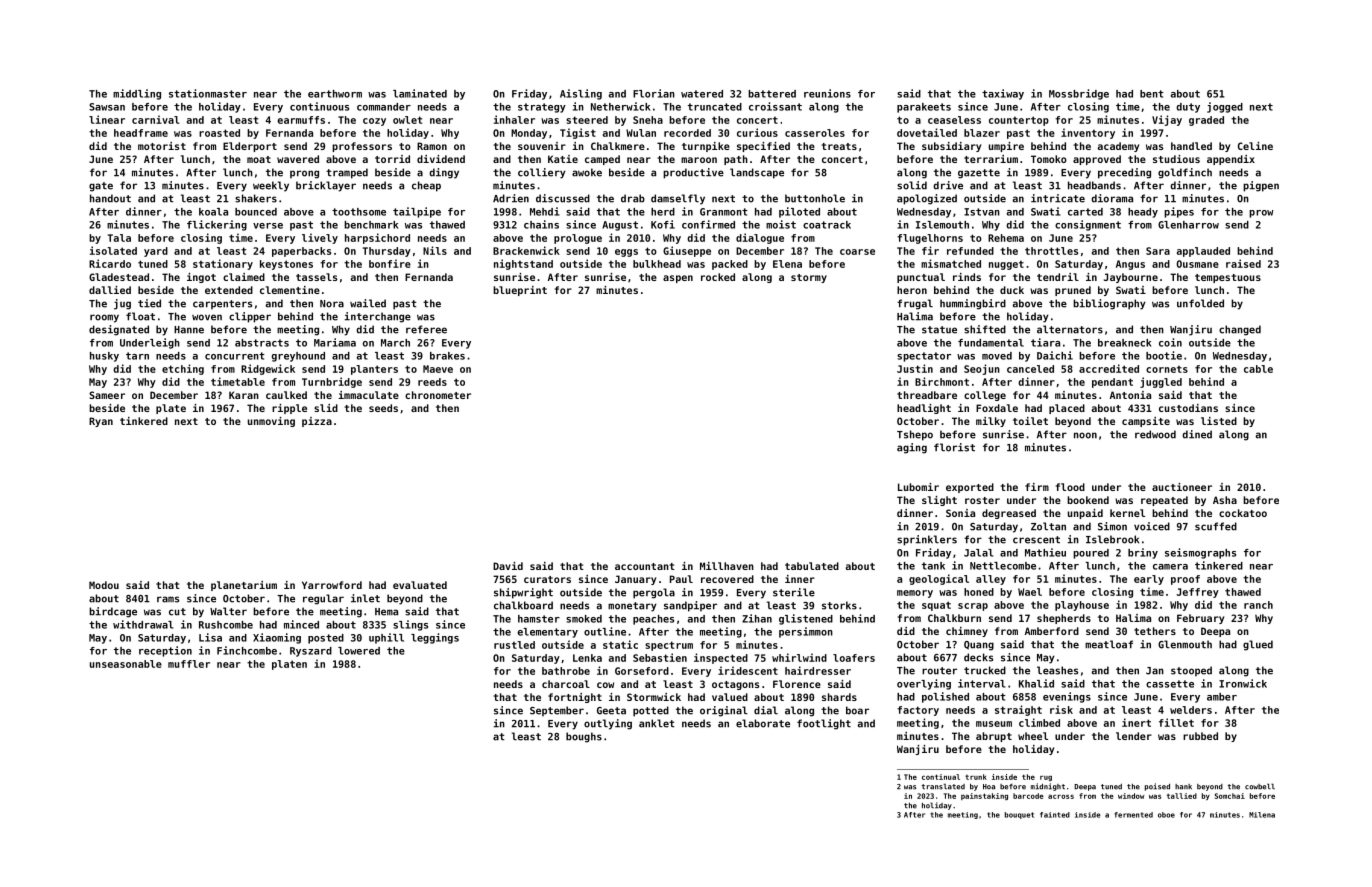  I want to click on Tomoko, so click(1049, 159).
